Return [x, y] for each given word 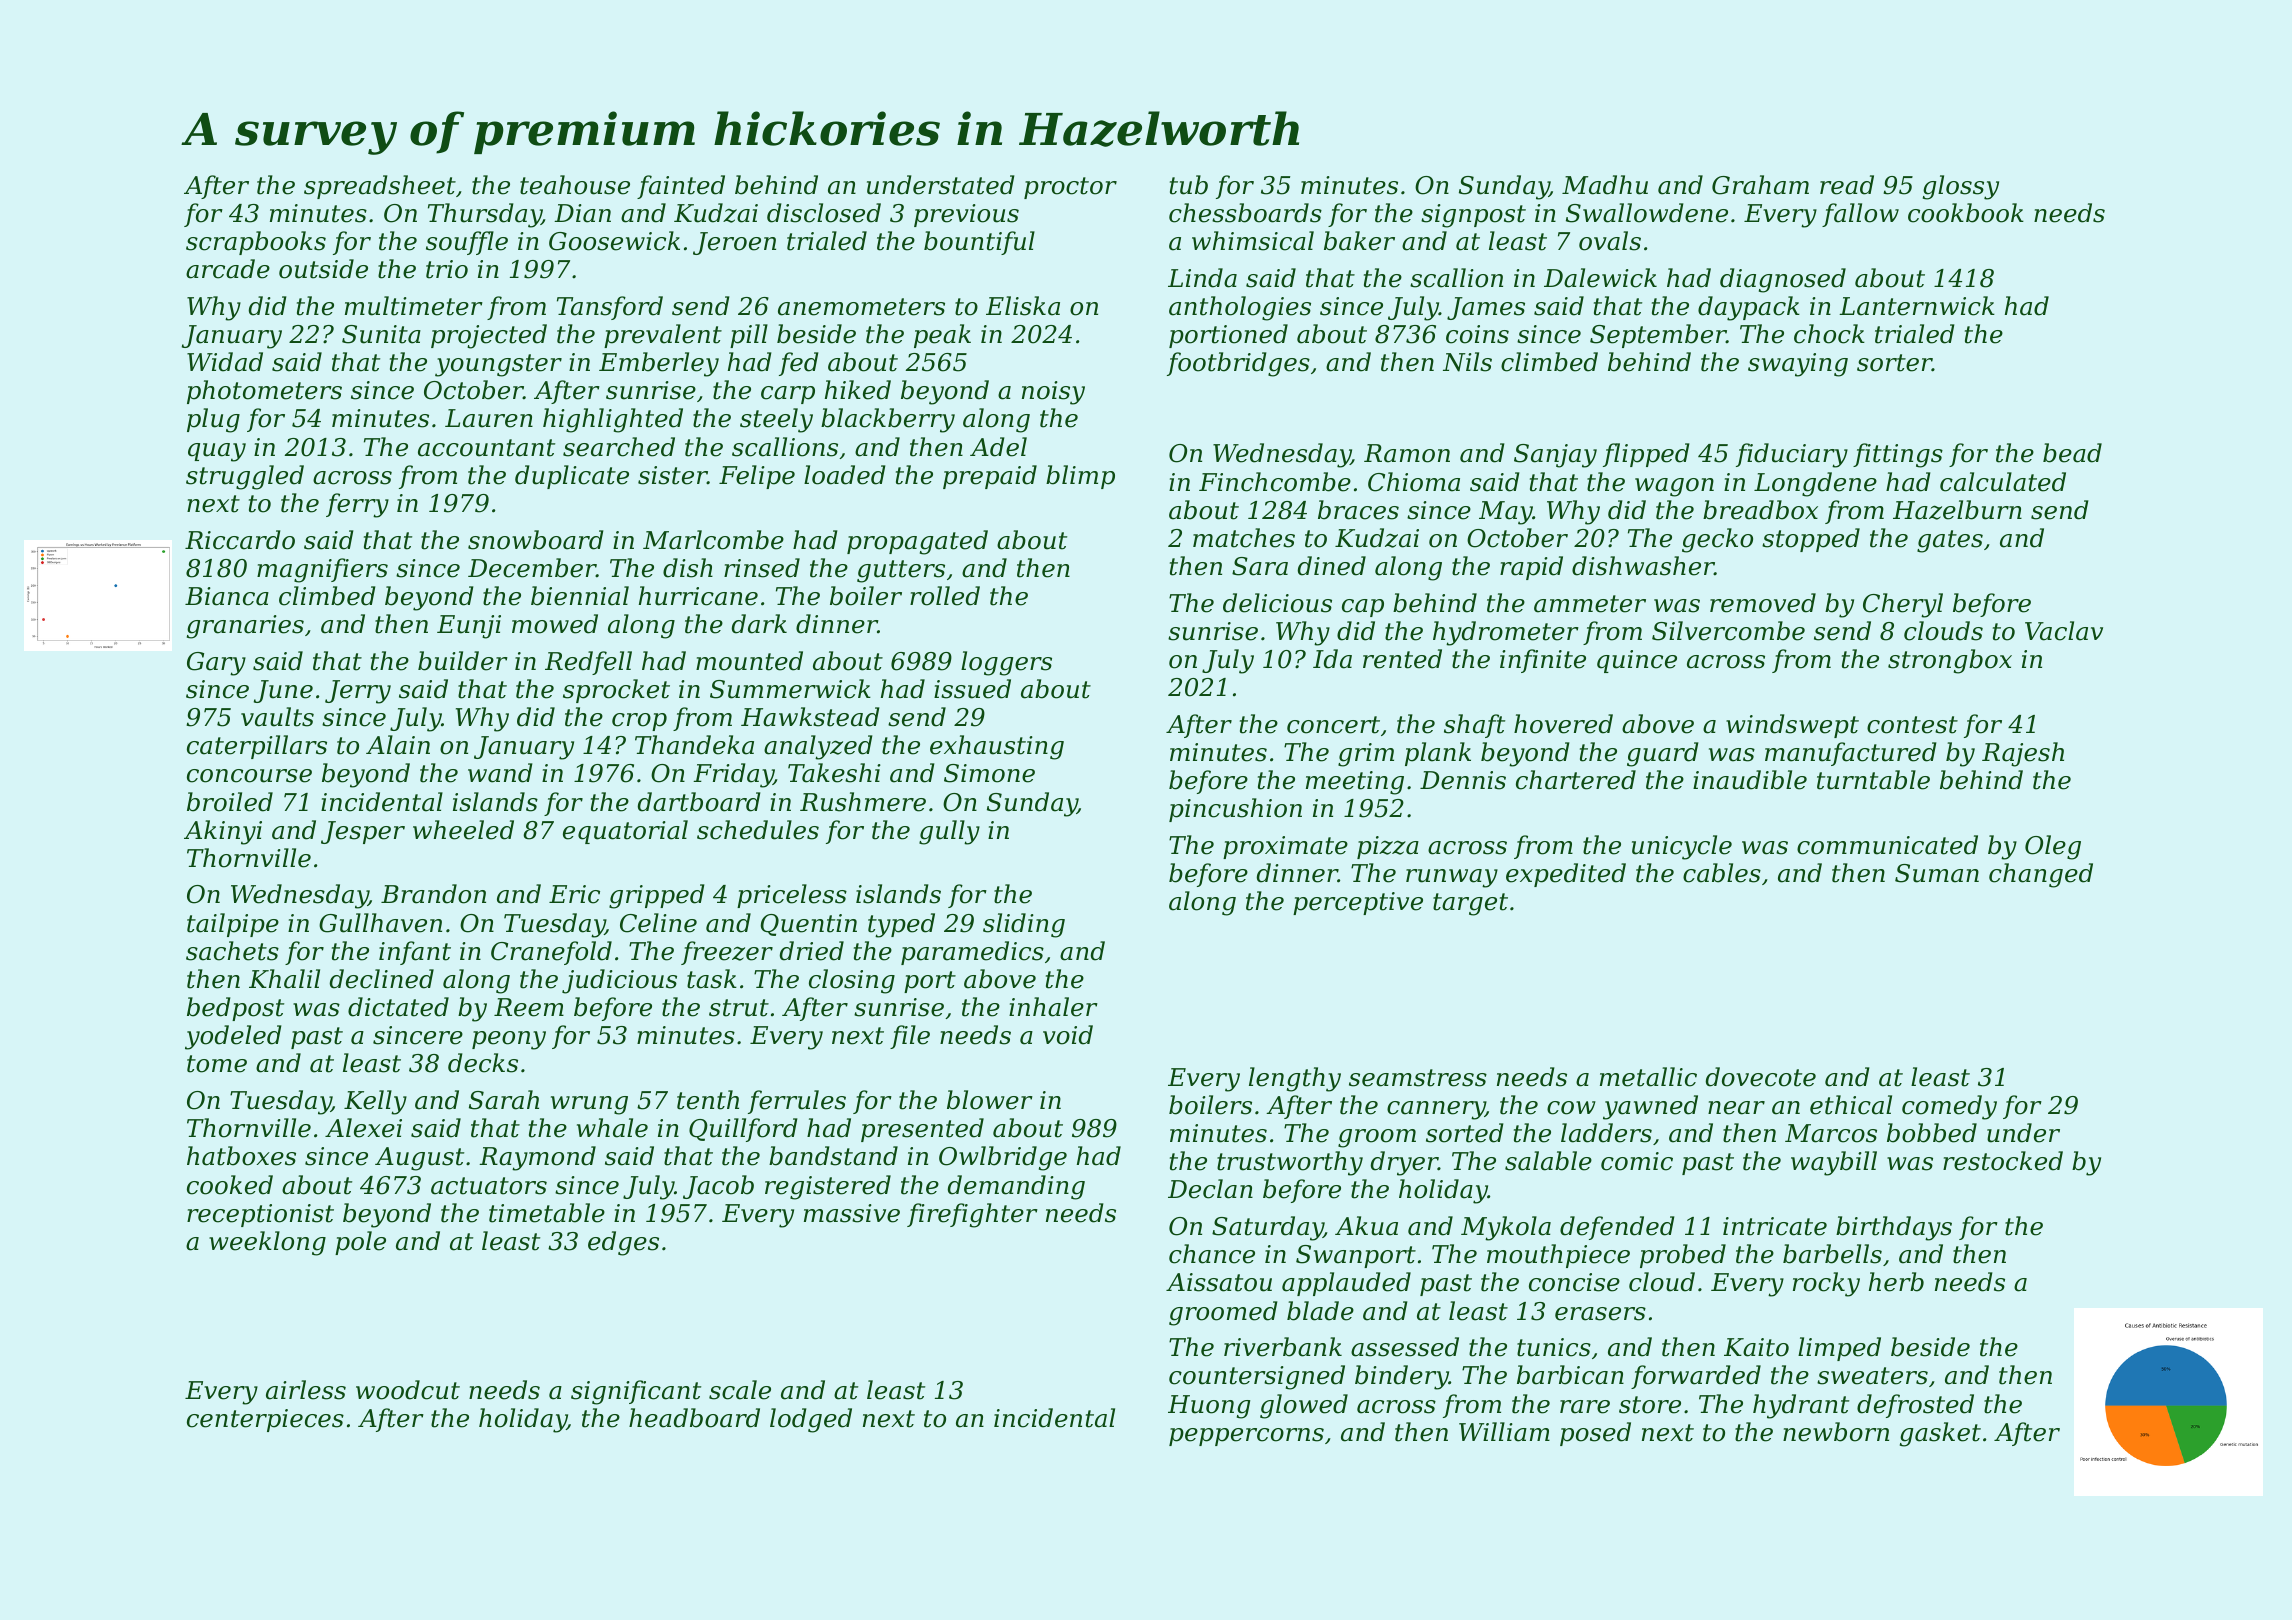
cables [1722, 873]
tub [1189, 185]
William [1504, 1432]
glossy [1961, 187]
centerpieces [265, 1420]
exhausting [997, 747]
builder [463, 661]
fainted [681, 187]
